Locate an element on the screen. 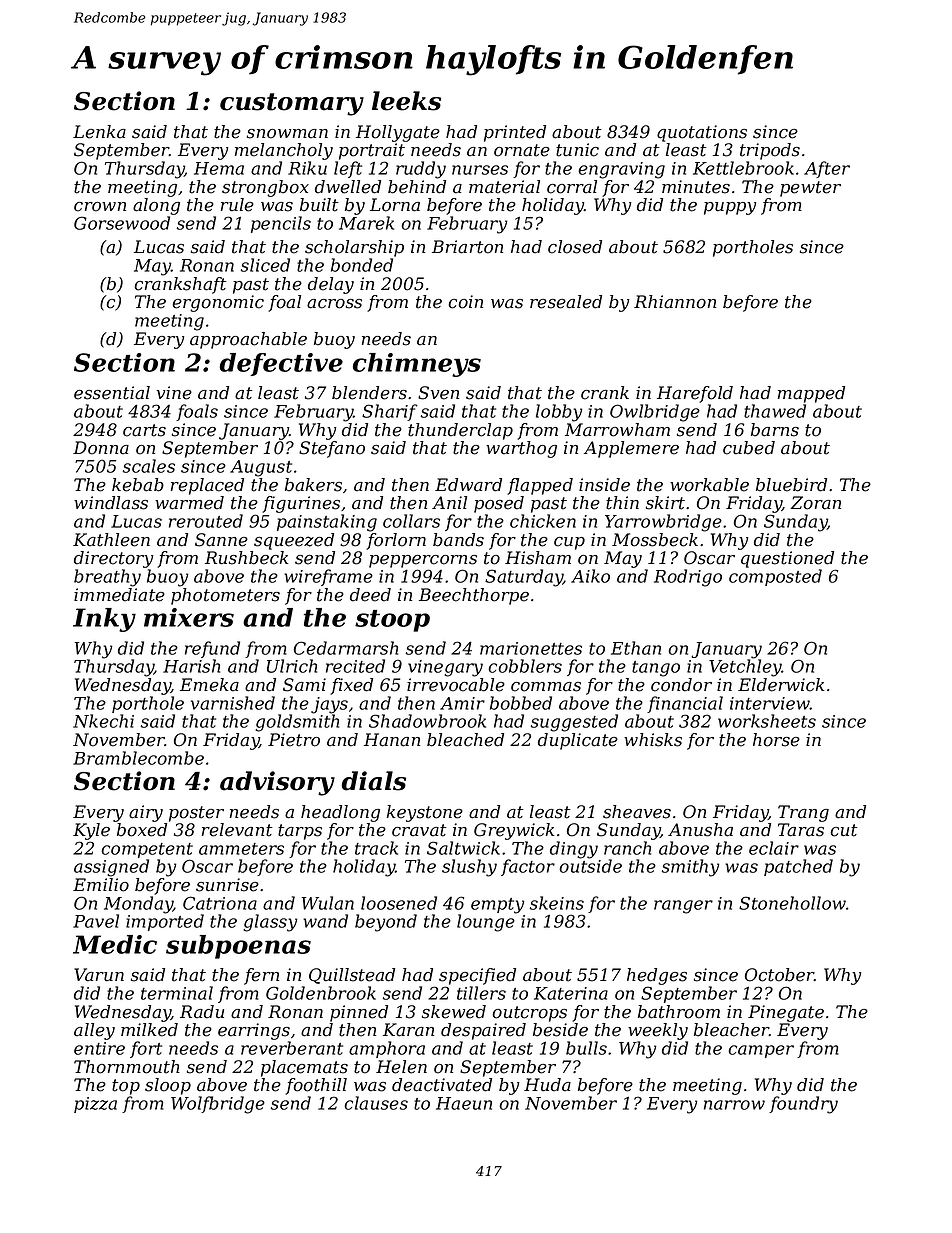  leeks is located at coordinates (406, 101).
